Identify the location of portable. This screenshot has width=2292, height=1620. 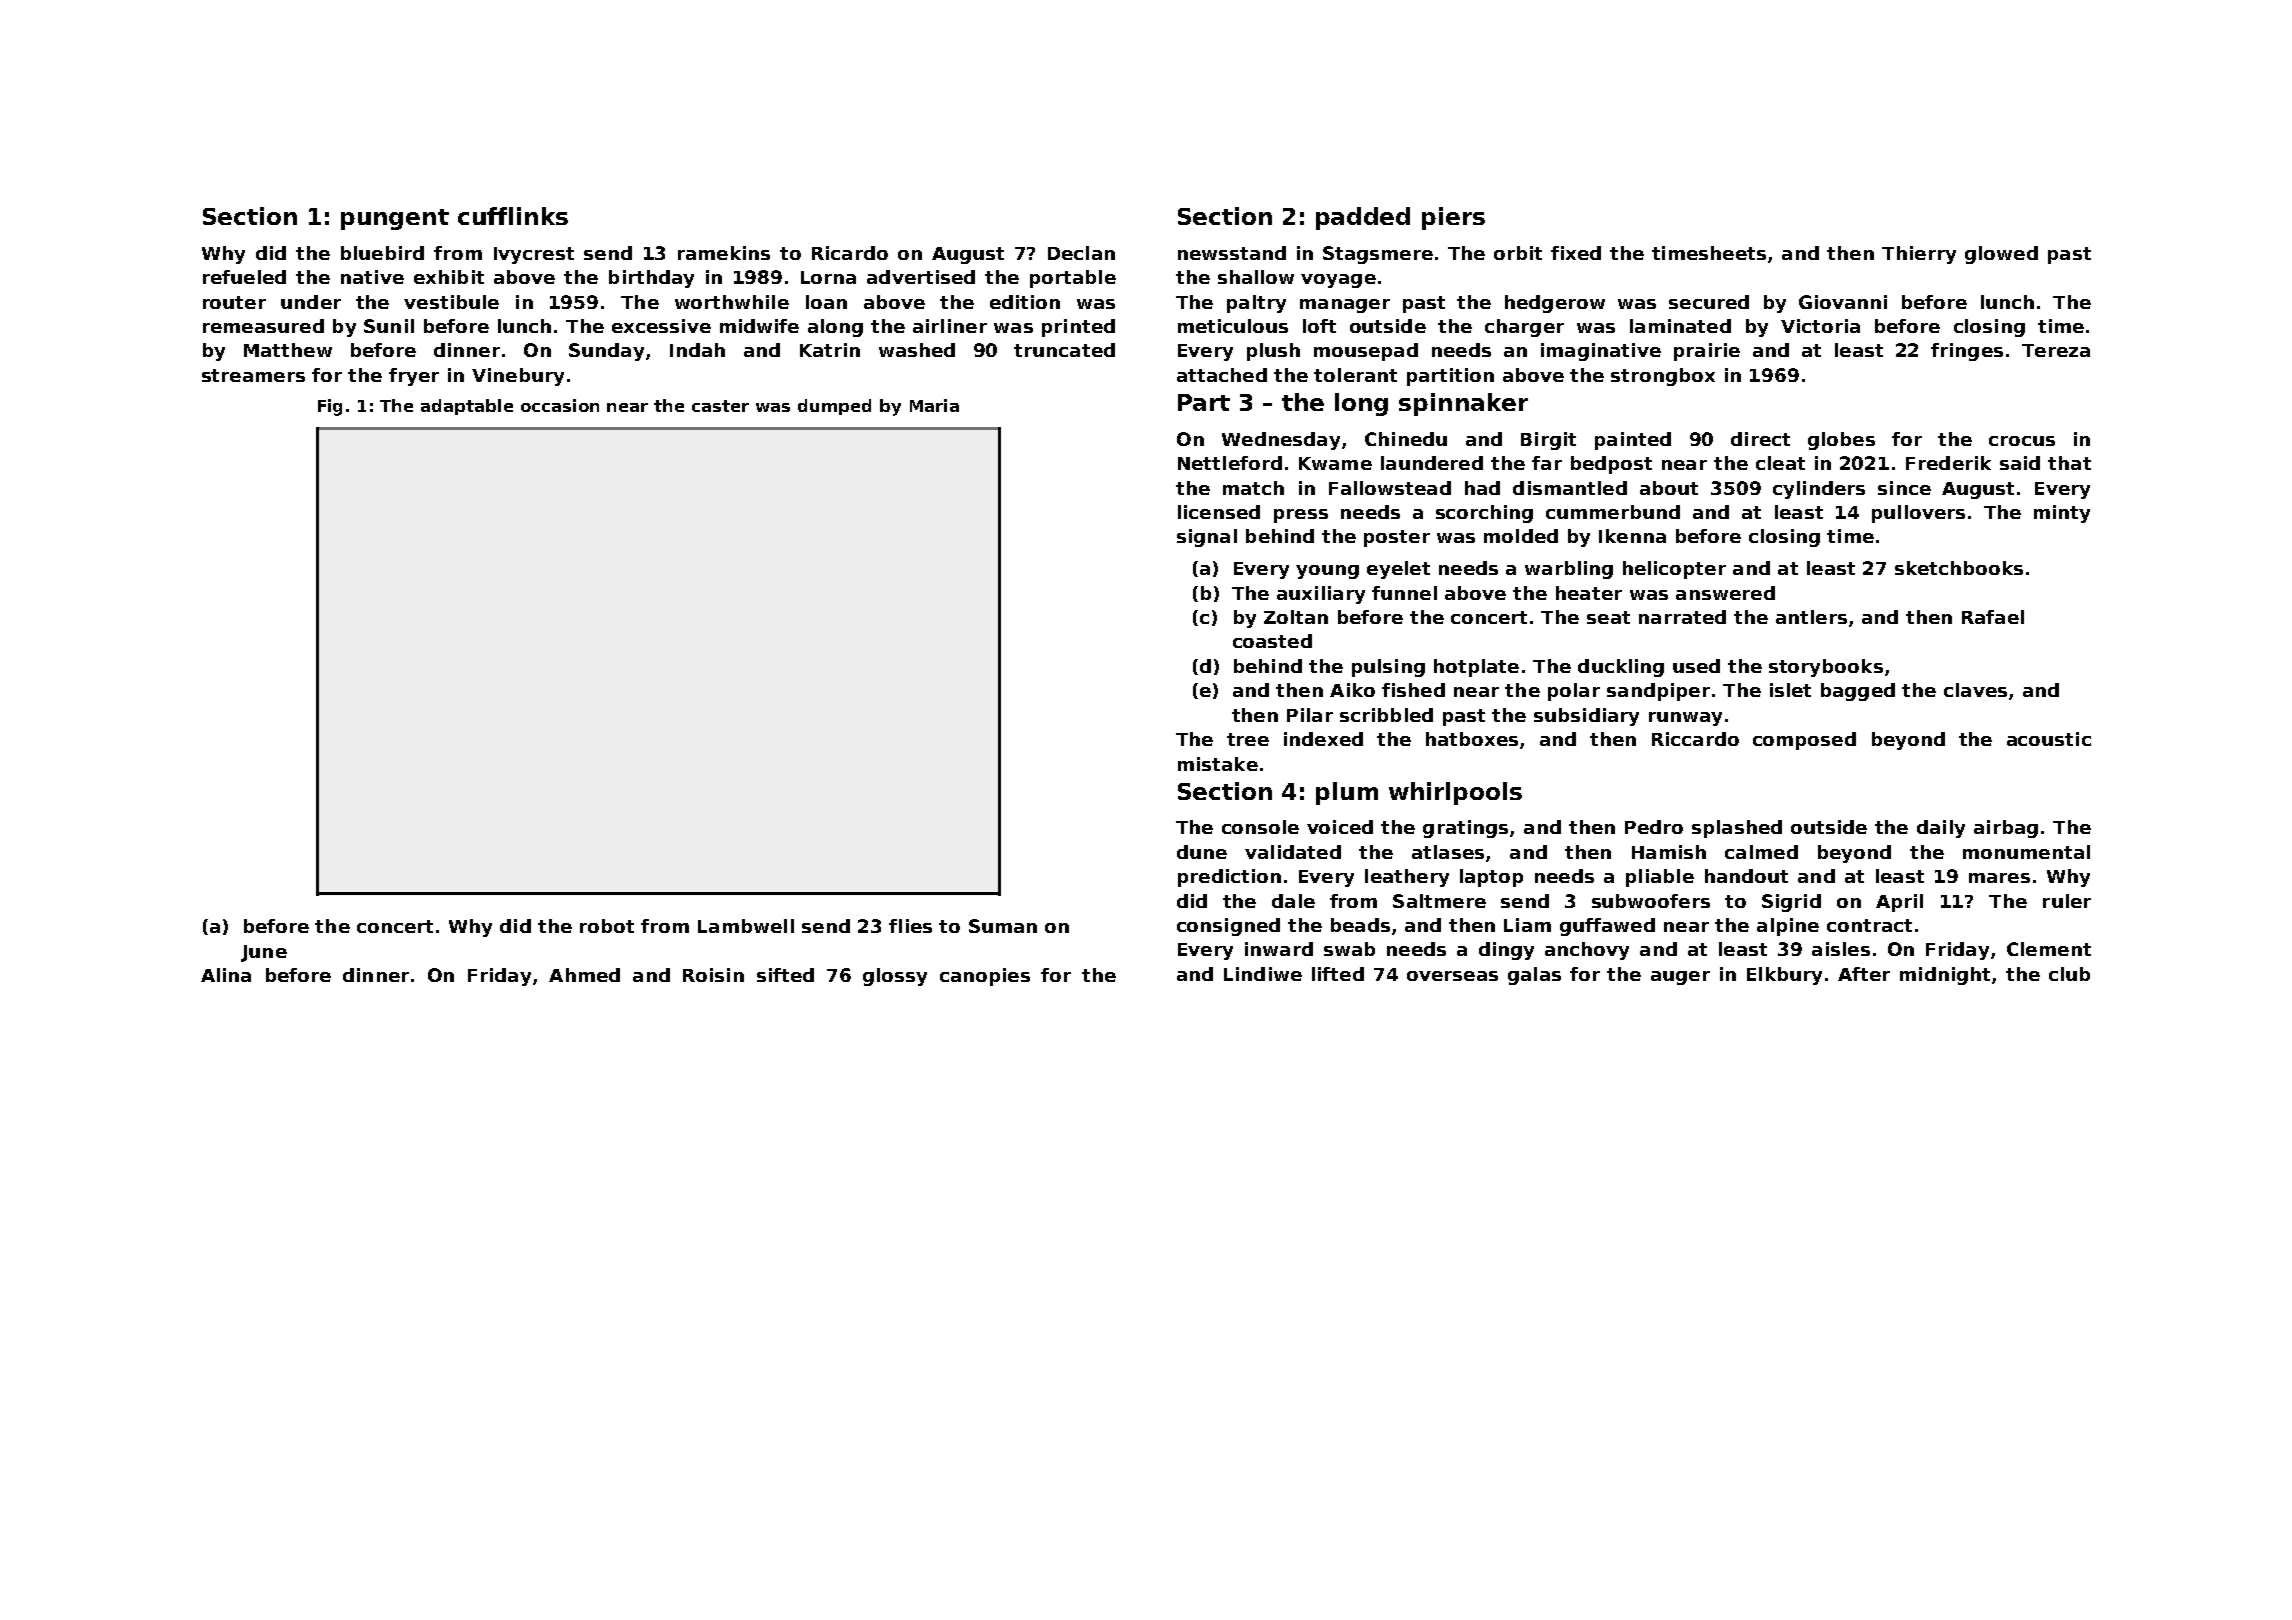
(1073, 279).
